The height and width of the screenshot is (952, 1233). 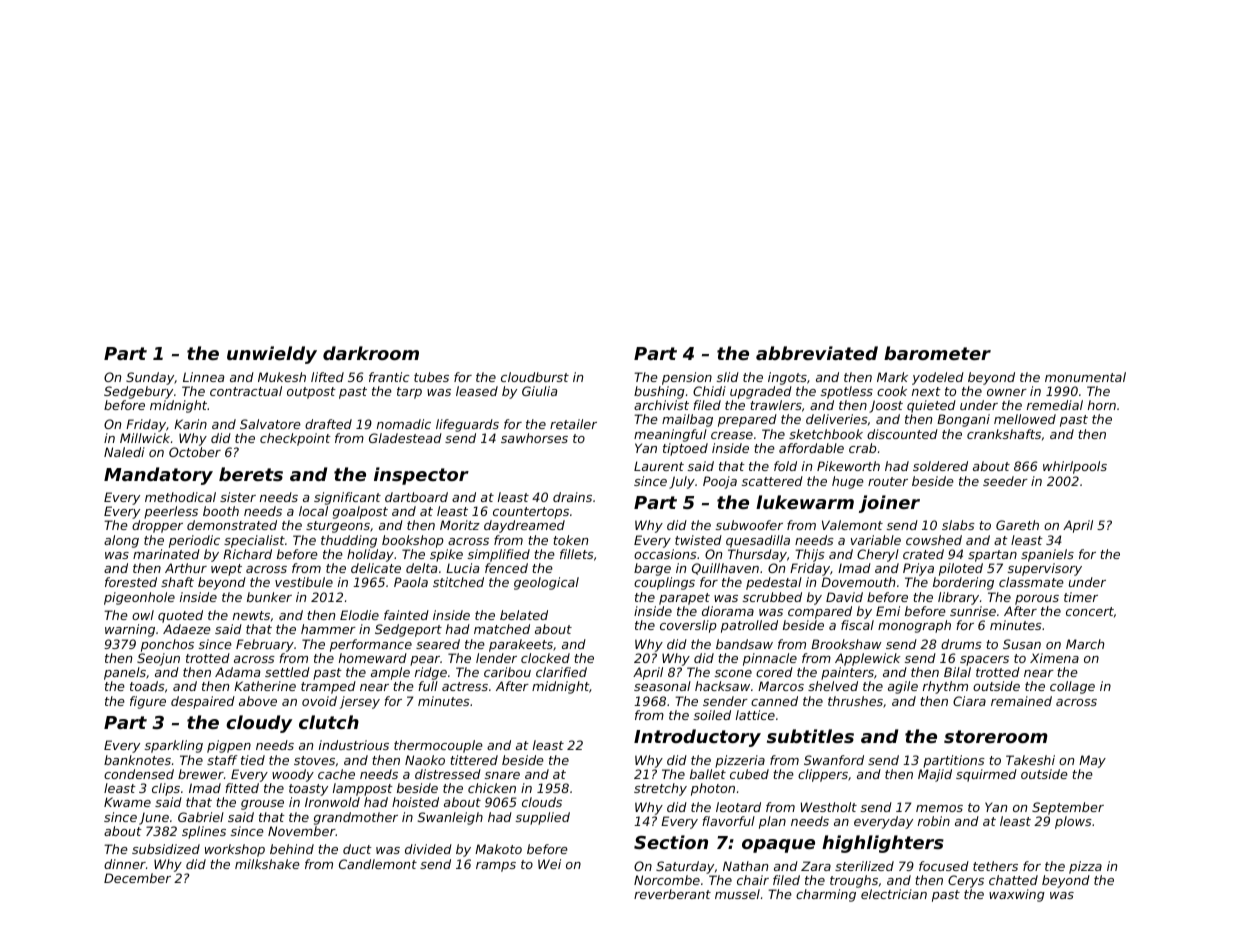 What do you see at coordinates (373, 658) in the screenshot?
I see `homeward` at bounding box center [373, 658].
